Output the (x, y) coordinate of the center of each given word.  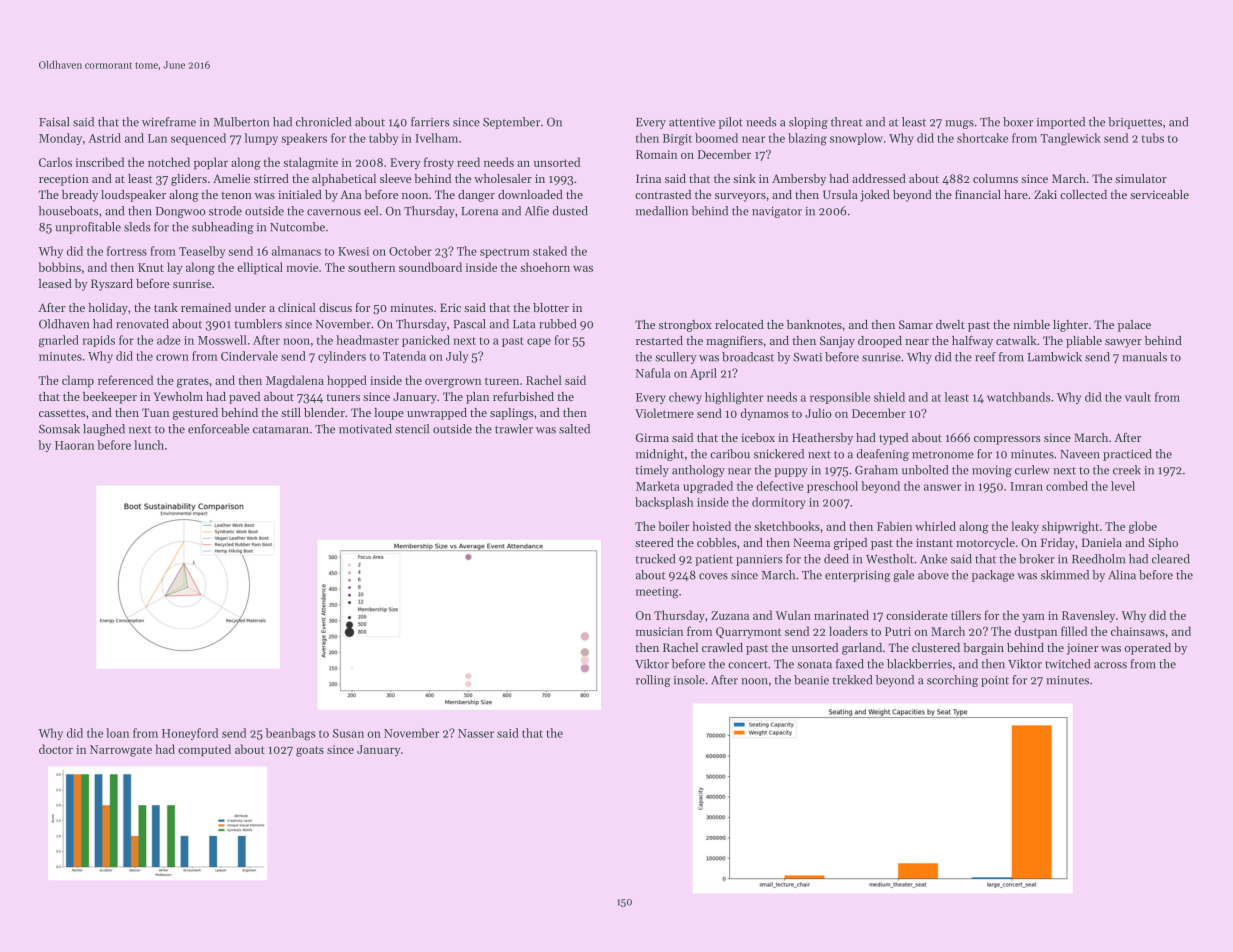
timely (652, 471)
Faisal (54, 122)
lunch (149, 445)
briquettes (1135, 123)
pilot (731, 123)
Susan (348, 733)
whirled (935, 526)
